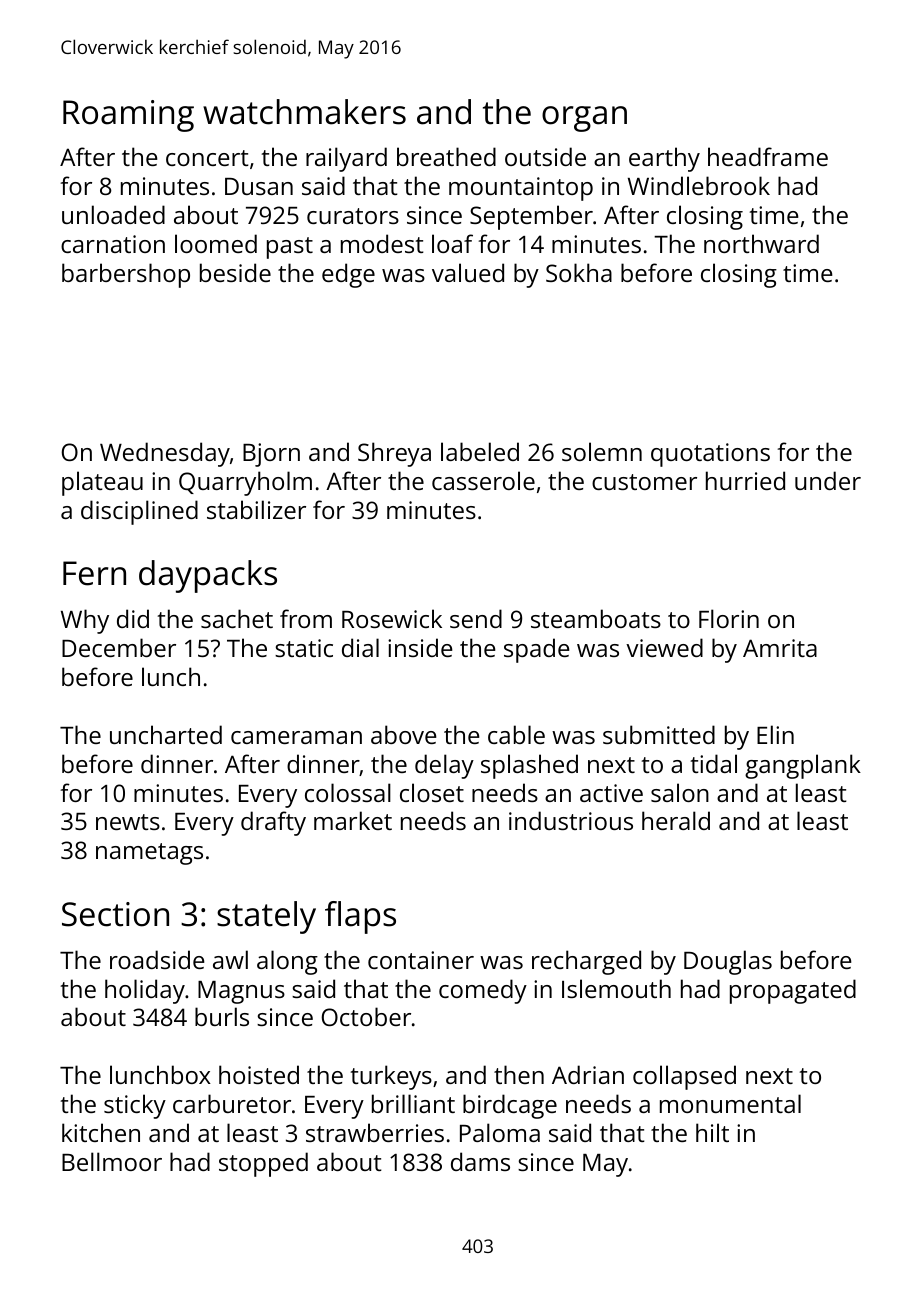 The height and width of the screenshot is (1314, 924). Describe the element at coordinates (768, 156) in the screenshot. I see `headframe` at that location.
